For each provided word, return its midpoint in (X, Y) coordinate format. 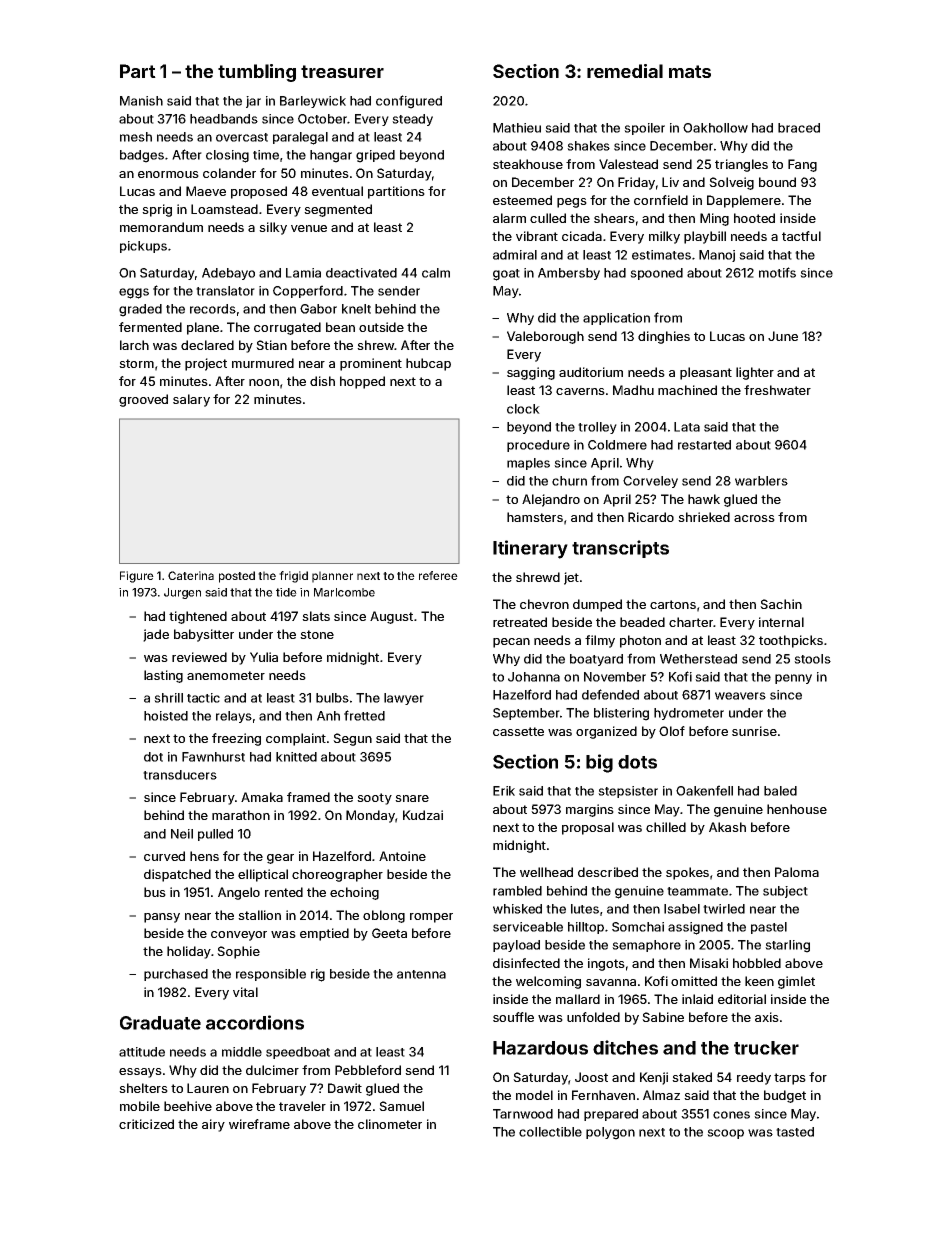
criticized (146, 1124)
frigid (293, 577)
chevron (544, 604)
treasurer (342, 71)
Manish (141, 101)
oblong (384, 916)
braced (799, 128)
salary (191, 400)
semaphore (646, 946)
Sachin (781, 604)
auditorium (591, 372)
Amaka (262, 797)
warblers (761, 481)
